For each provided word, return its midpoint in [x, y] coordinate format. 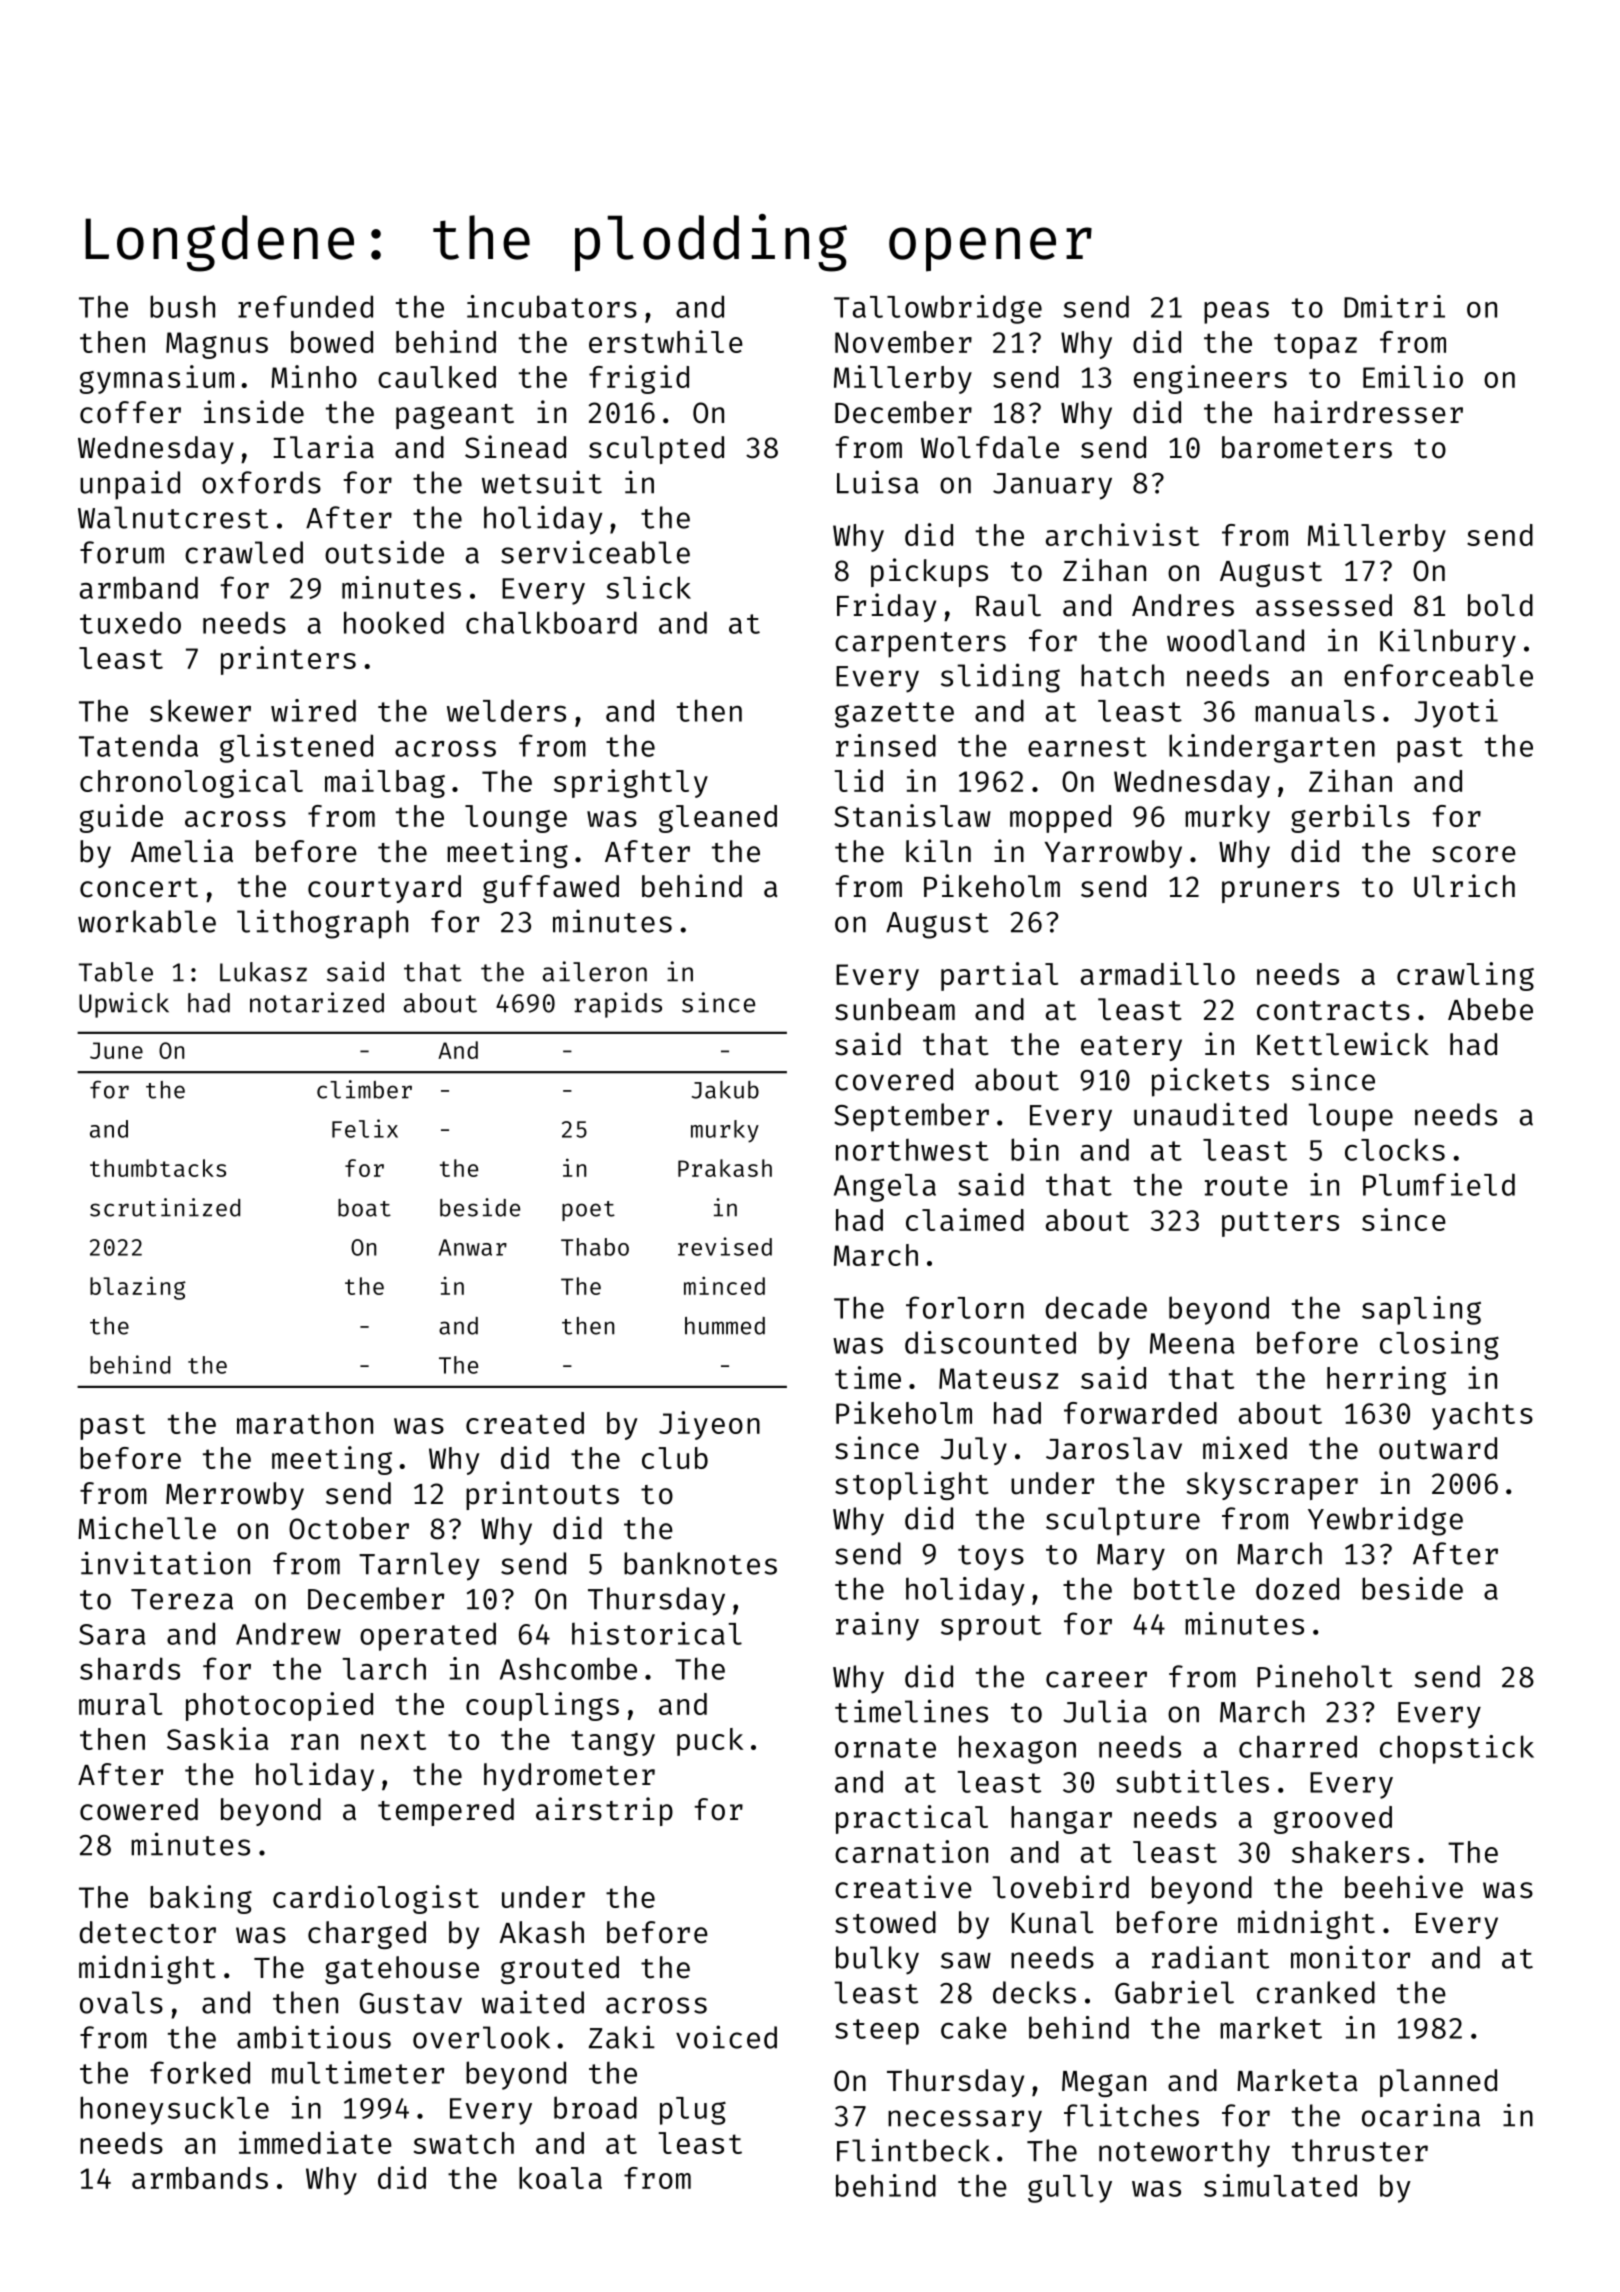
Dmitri [1394, 306]
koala [560, 2178]
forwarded [1140, 1413]
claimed [965, 1219]
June [116, 1050]
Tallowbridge [938, 309]
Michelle [147, 1528]
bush [182, 306]
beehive [1404, 1887]
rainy [877, 1626]
